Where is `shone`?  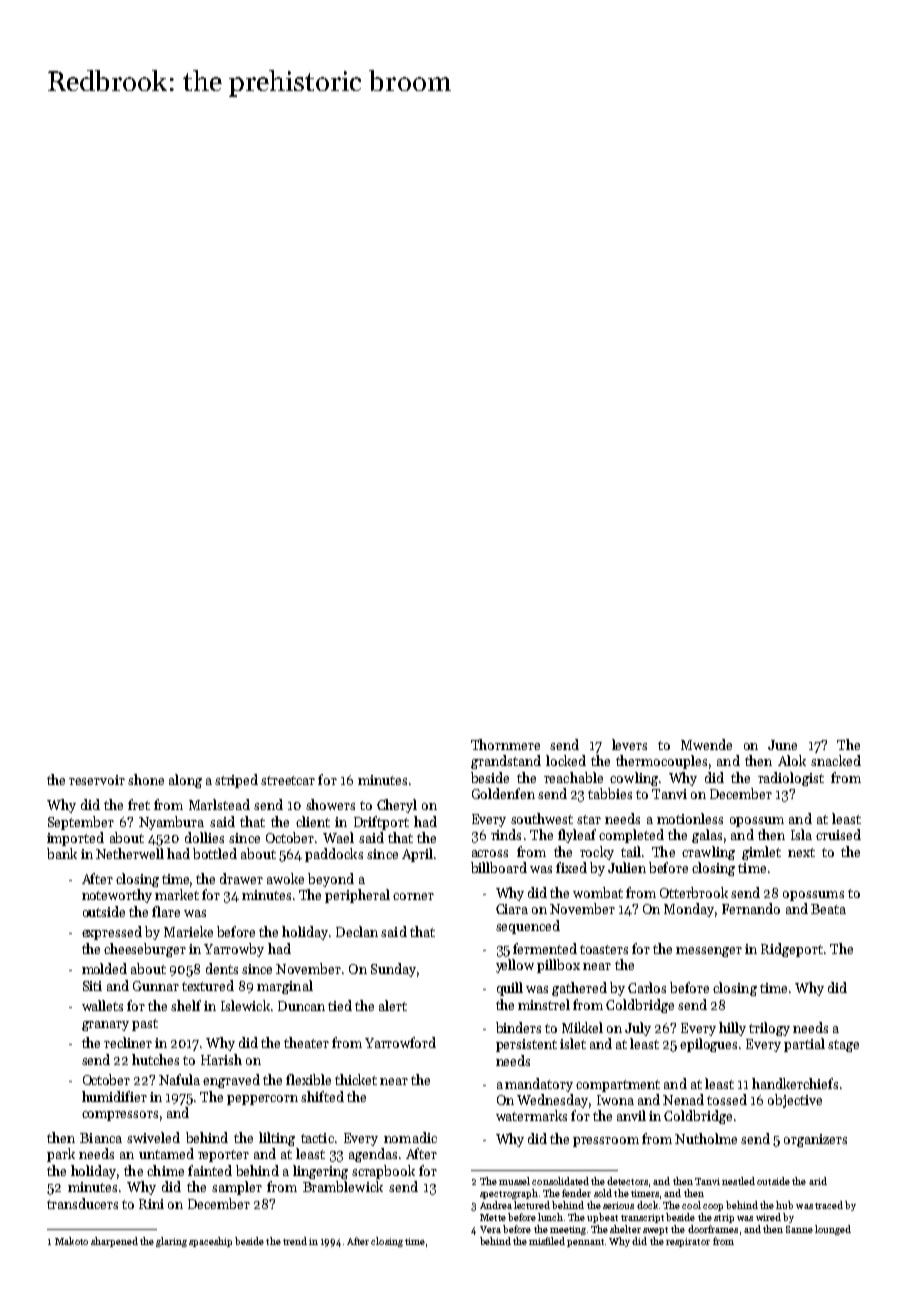 shone is located at coordinates (146, 779).
